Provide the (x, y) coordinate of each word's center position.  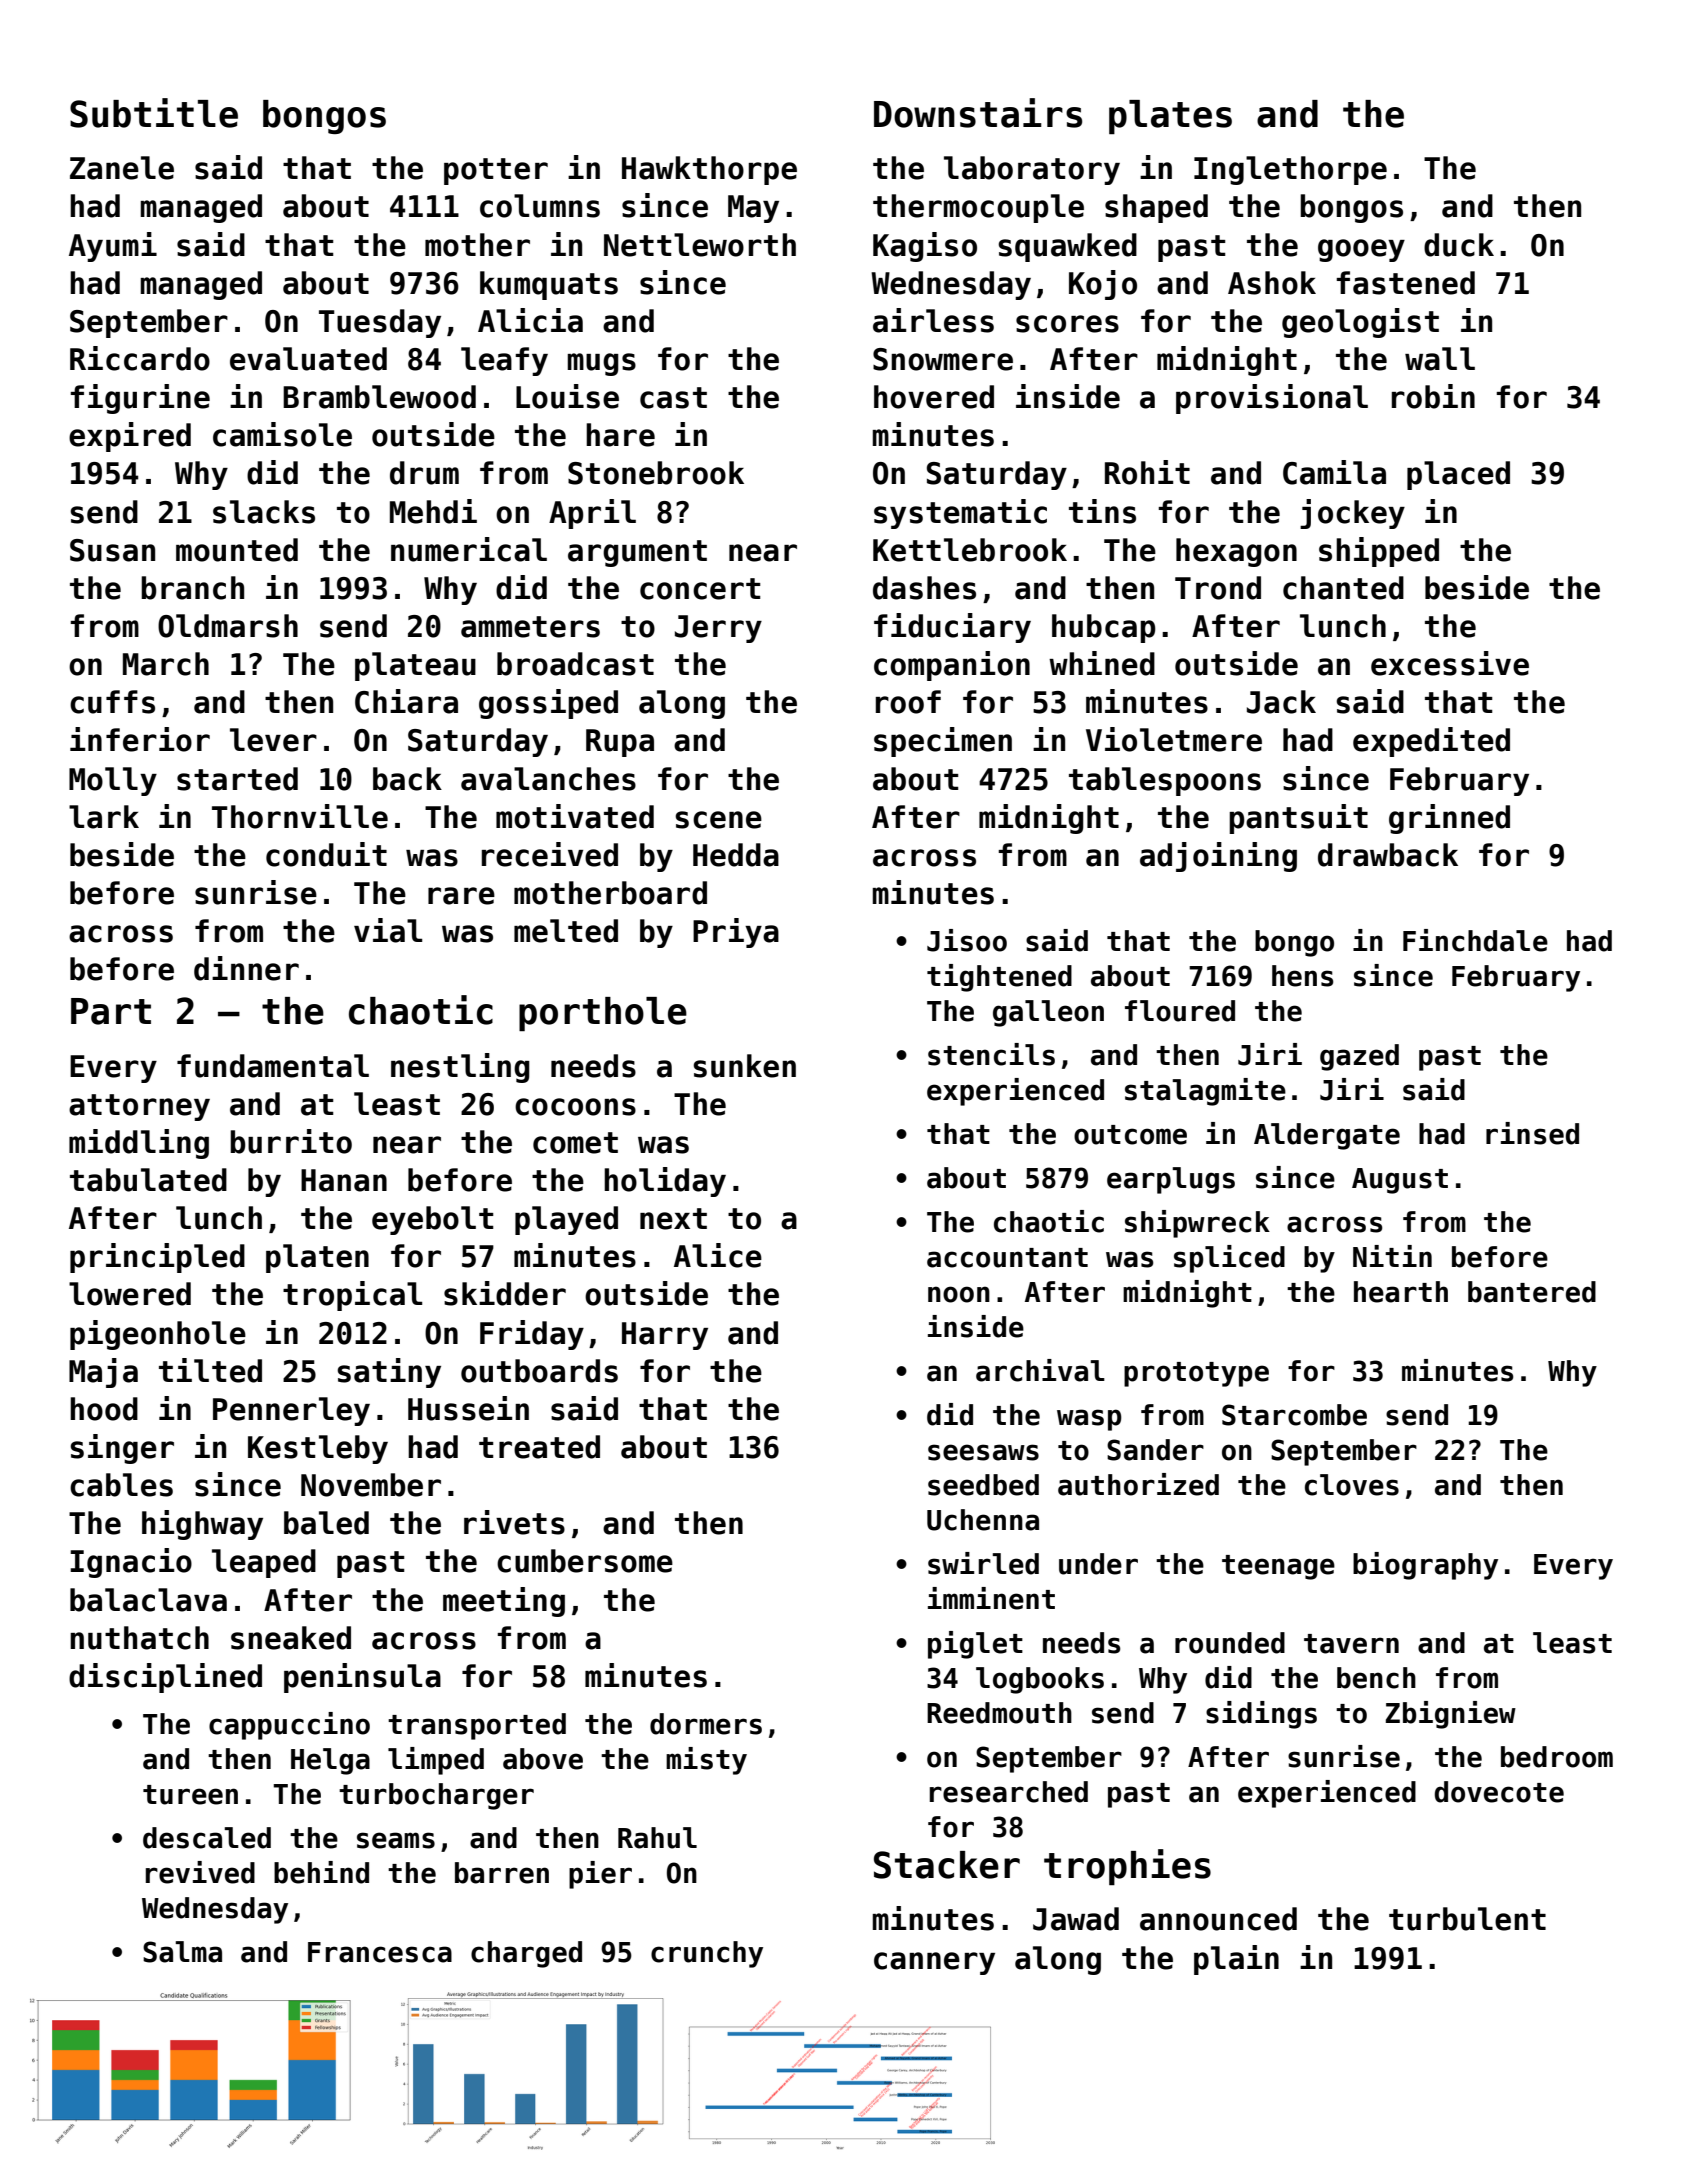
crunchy (707, 1954)
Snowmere (943, 359)
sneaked (291, 1638)
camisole (282, 434)
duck (1459, 245)
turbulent (1467, 1919)
